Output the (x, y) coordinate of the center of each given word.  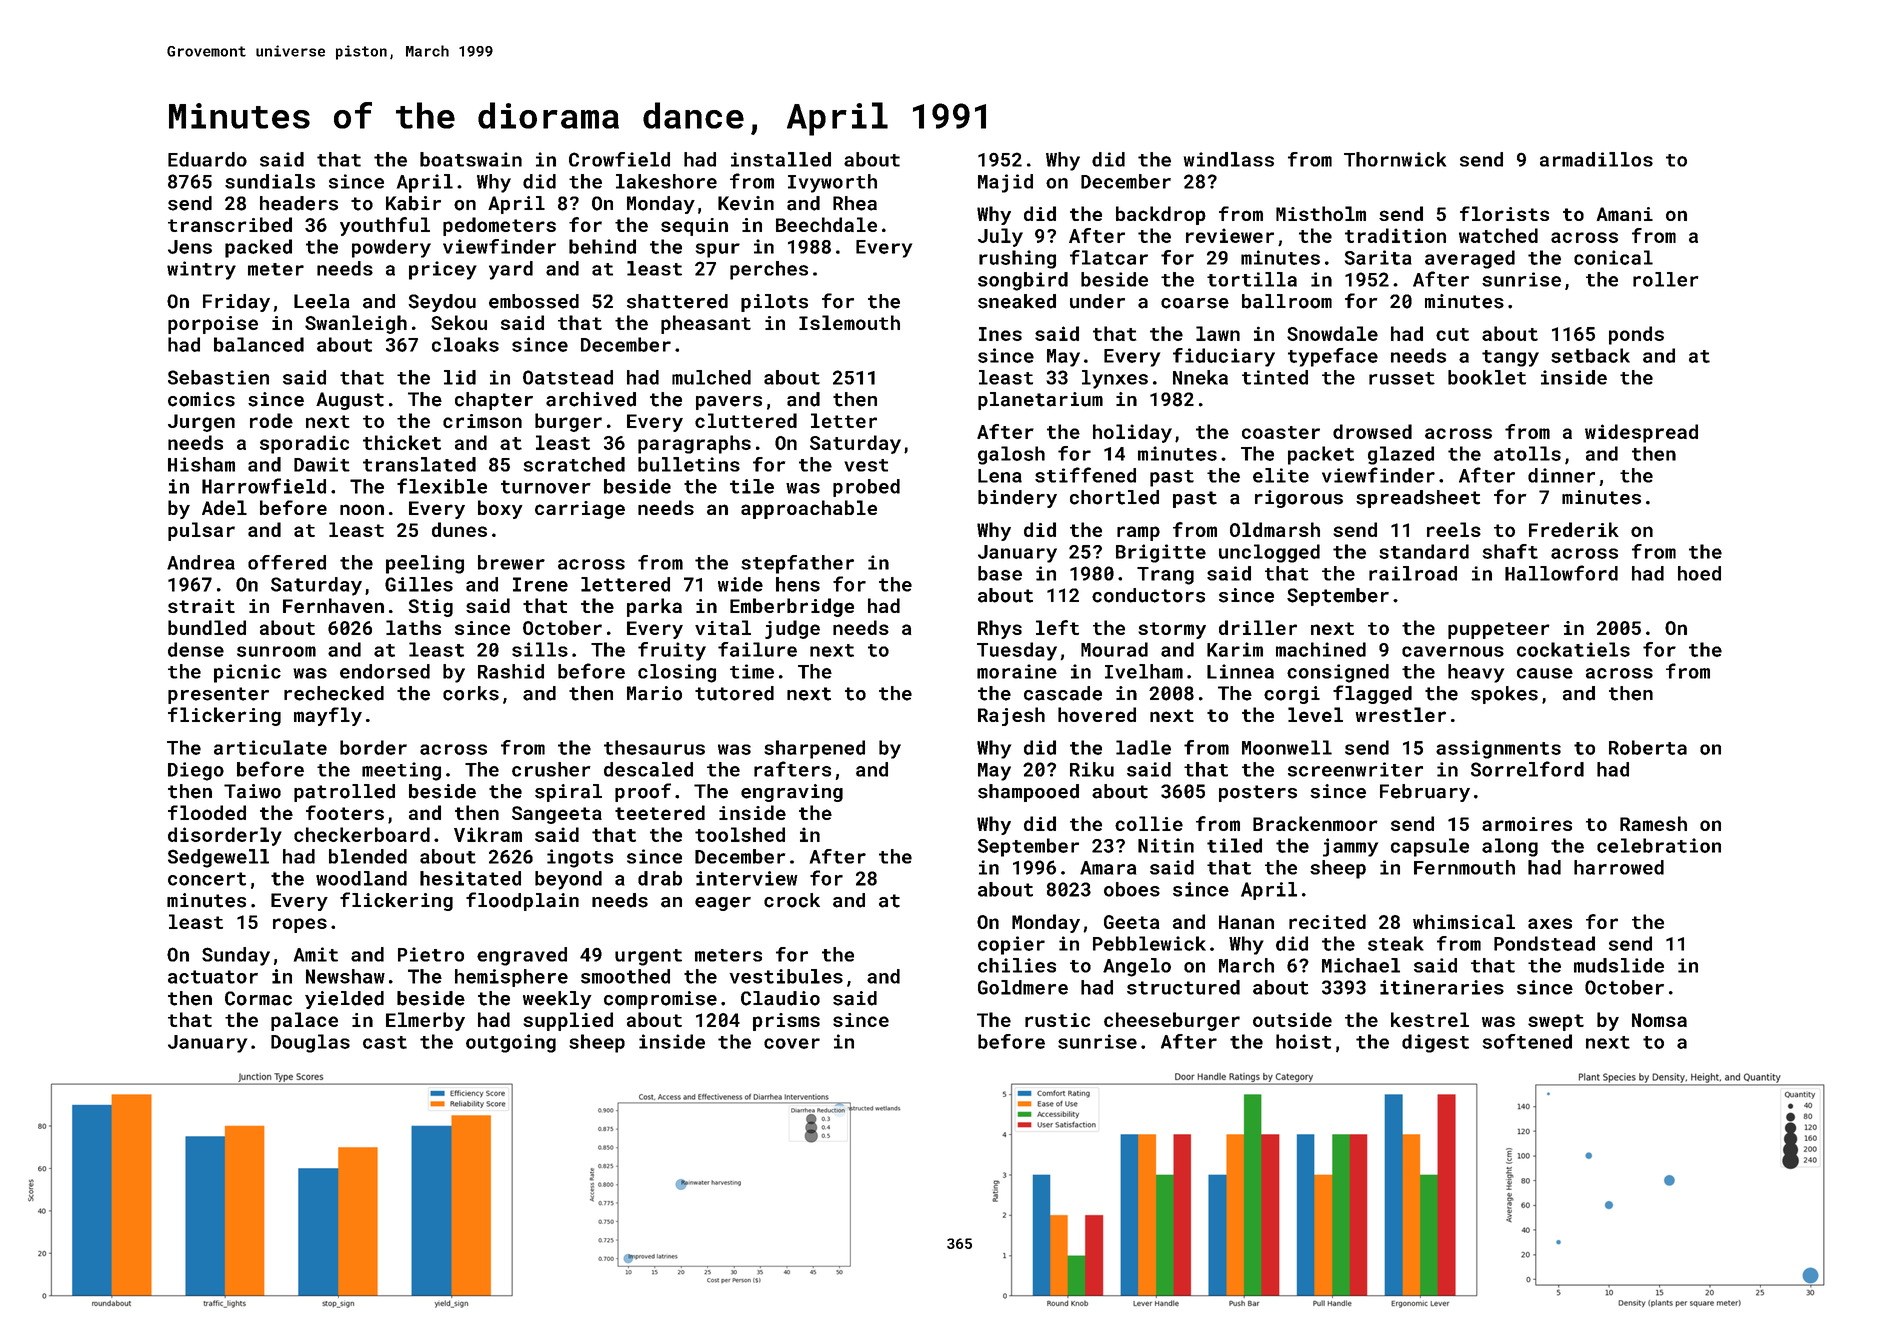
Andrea (201, 562)
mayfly (328, 716)
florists (1504, 213)
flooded (207, 812)
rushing (1017, 259)
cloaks (465, 344)
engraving (792, 793)
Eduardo (207, 159)
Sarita (1378, 257)
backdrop (1161, 215)
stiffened (1085, 475)
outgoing (511, 1043)
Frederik (1574, 529)
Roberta (1648, 747)
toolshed (740, 834)
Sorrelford (1527, 769)
